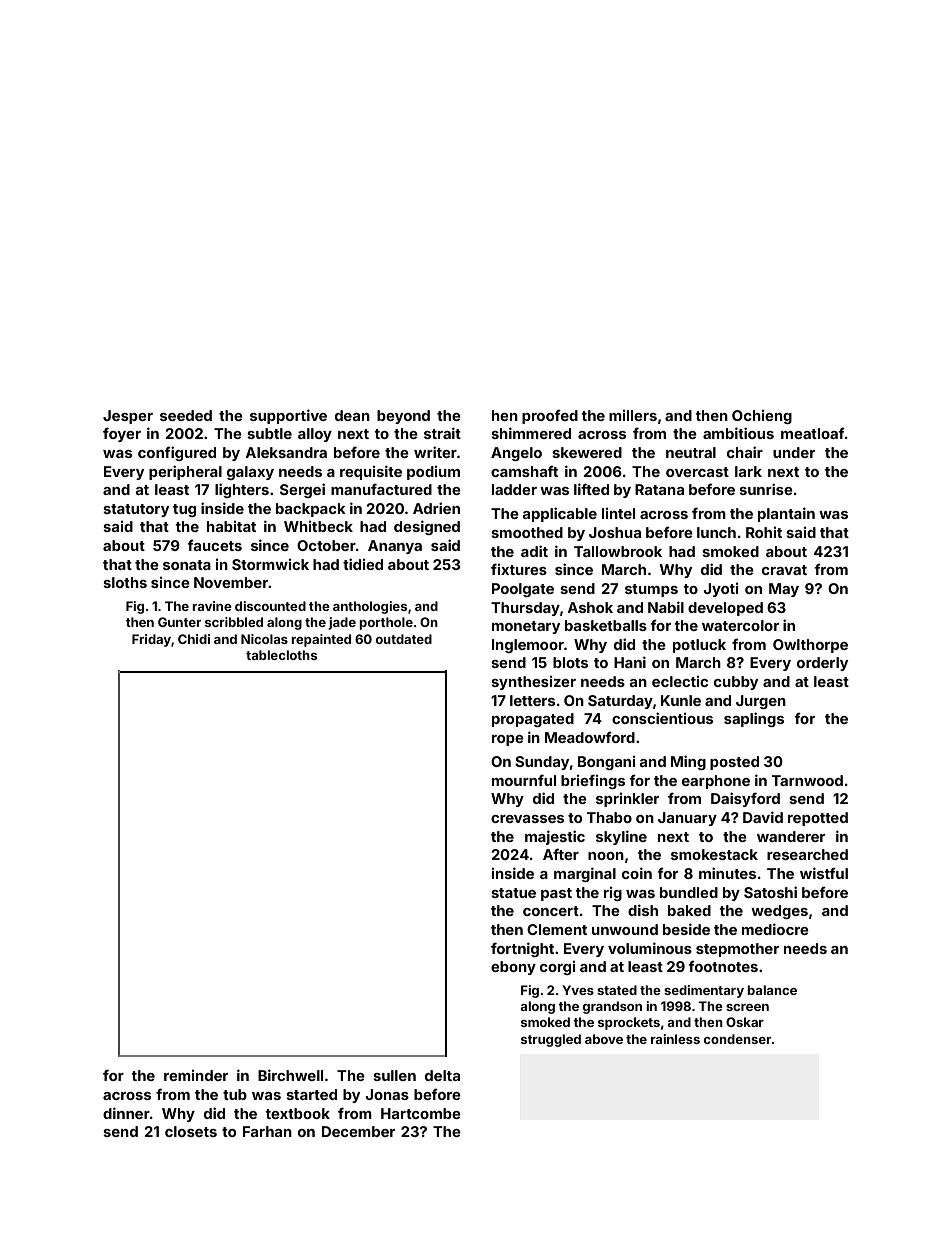  What do you see at coordinates (513, 893) in the screenshot?
I see `statue` at bounding box center [513, 893].
